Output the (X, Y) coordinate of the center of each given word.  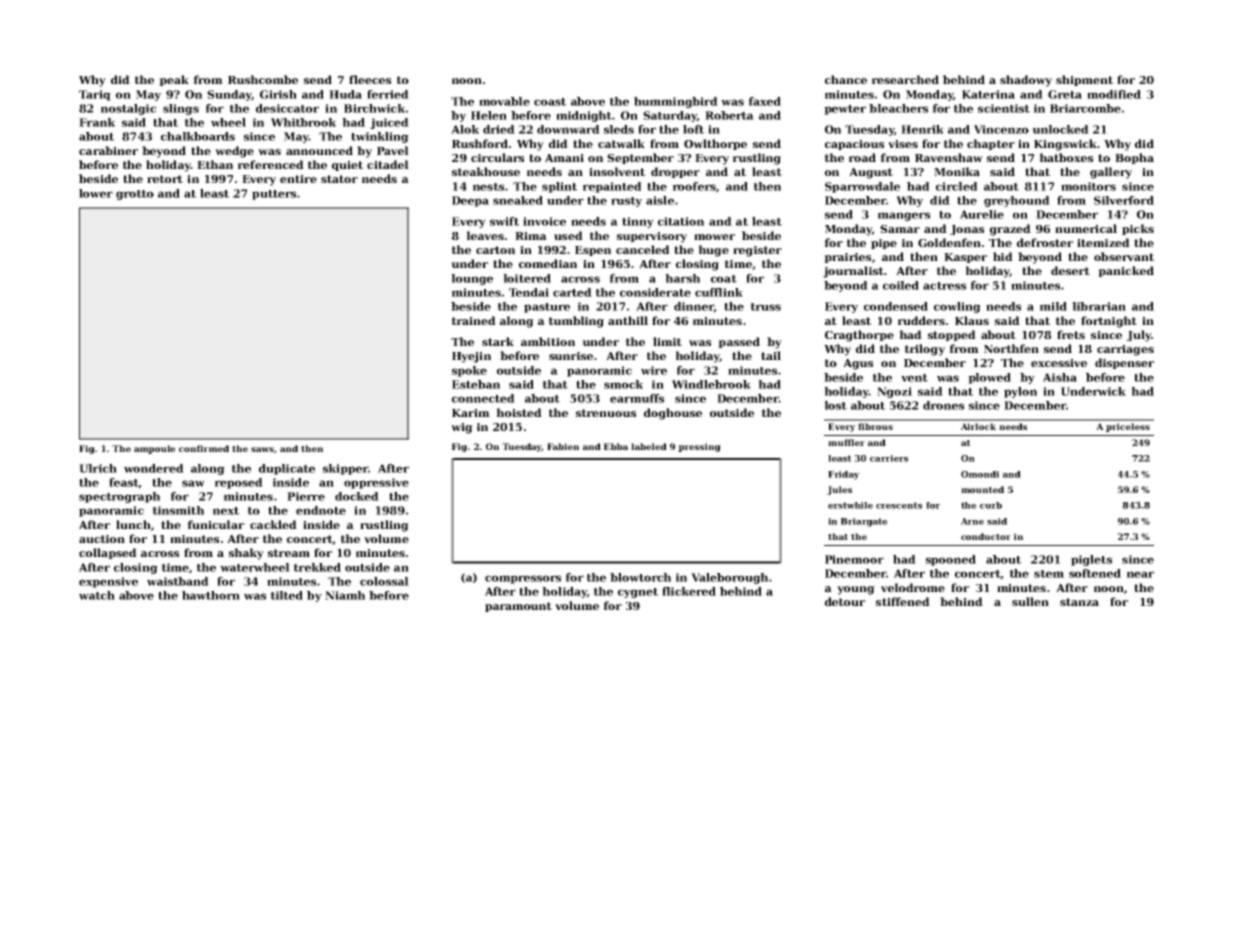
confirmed (204, 448)
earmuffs (637, 398)
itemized (1103, 242)
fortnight (1109, 322)
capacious (854, 145)
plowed (989, 378)
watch (97, 595)
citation (681, 221)
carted (572, 292)
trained (474, 320)
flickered (689, 591)
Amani (564, 158)
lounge (472, 279)
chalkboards (198, 136)
